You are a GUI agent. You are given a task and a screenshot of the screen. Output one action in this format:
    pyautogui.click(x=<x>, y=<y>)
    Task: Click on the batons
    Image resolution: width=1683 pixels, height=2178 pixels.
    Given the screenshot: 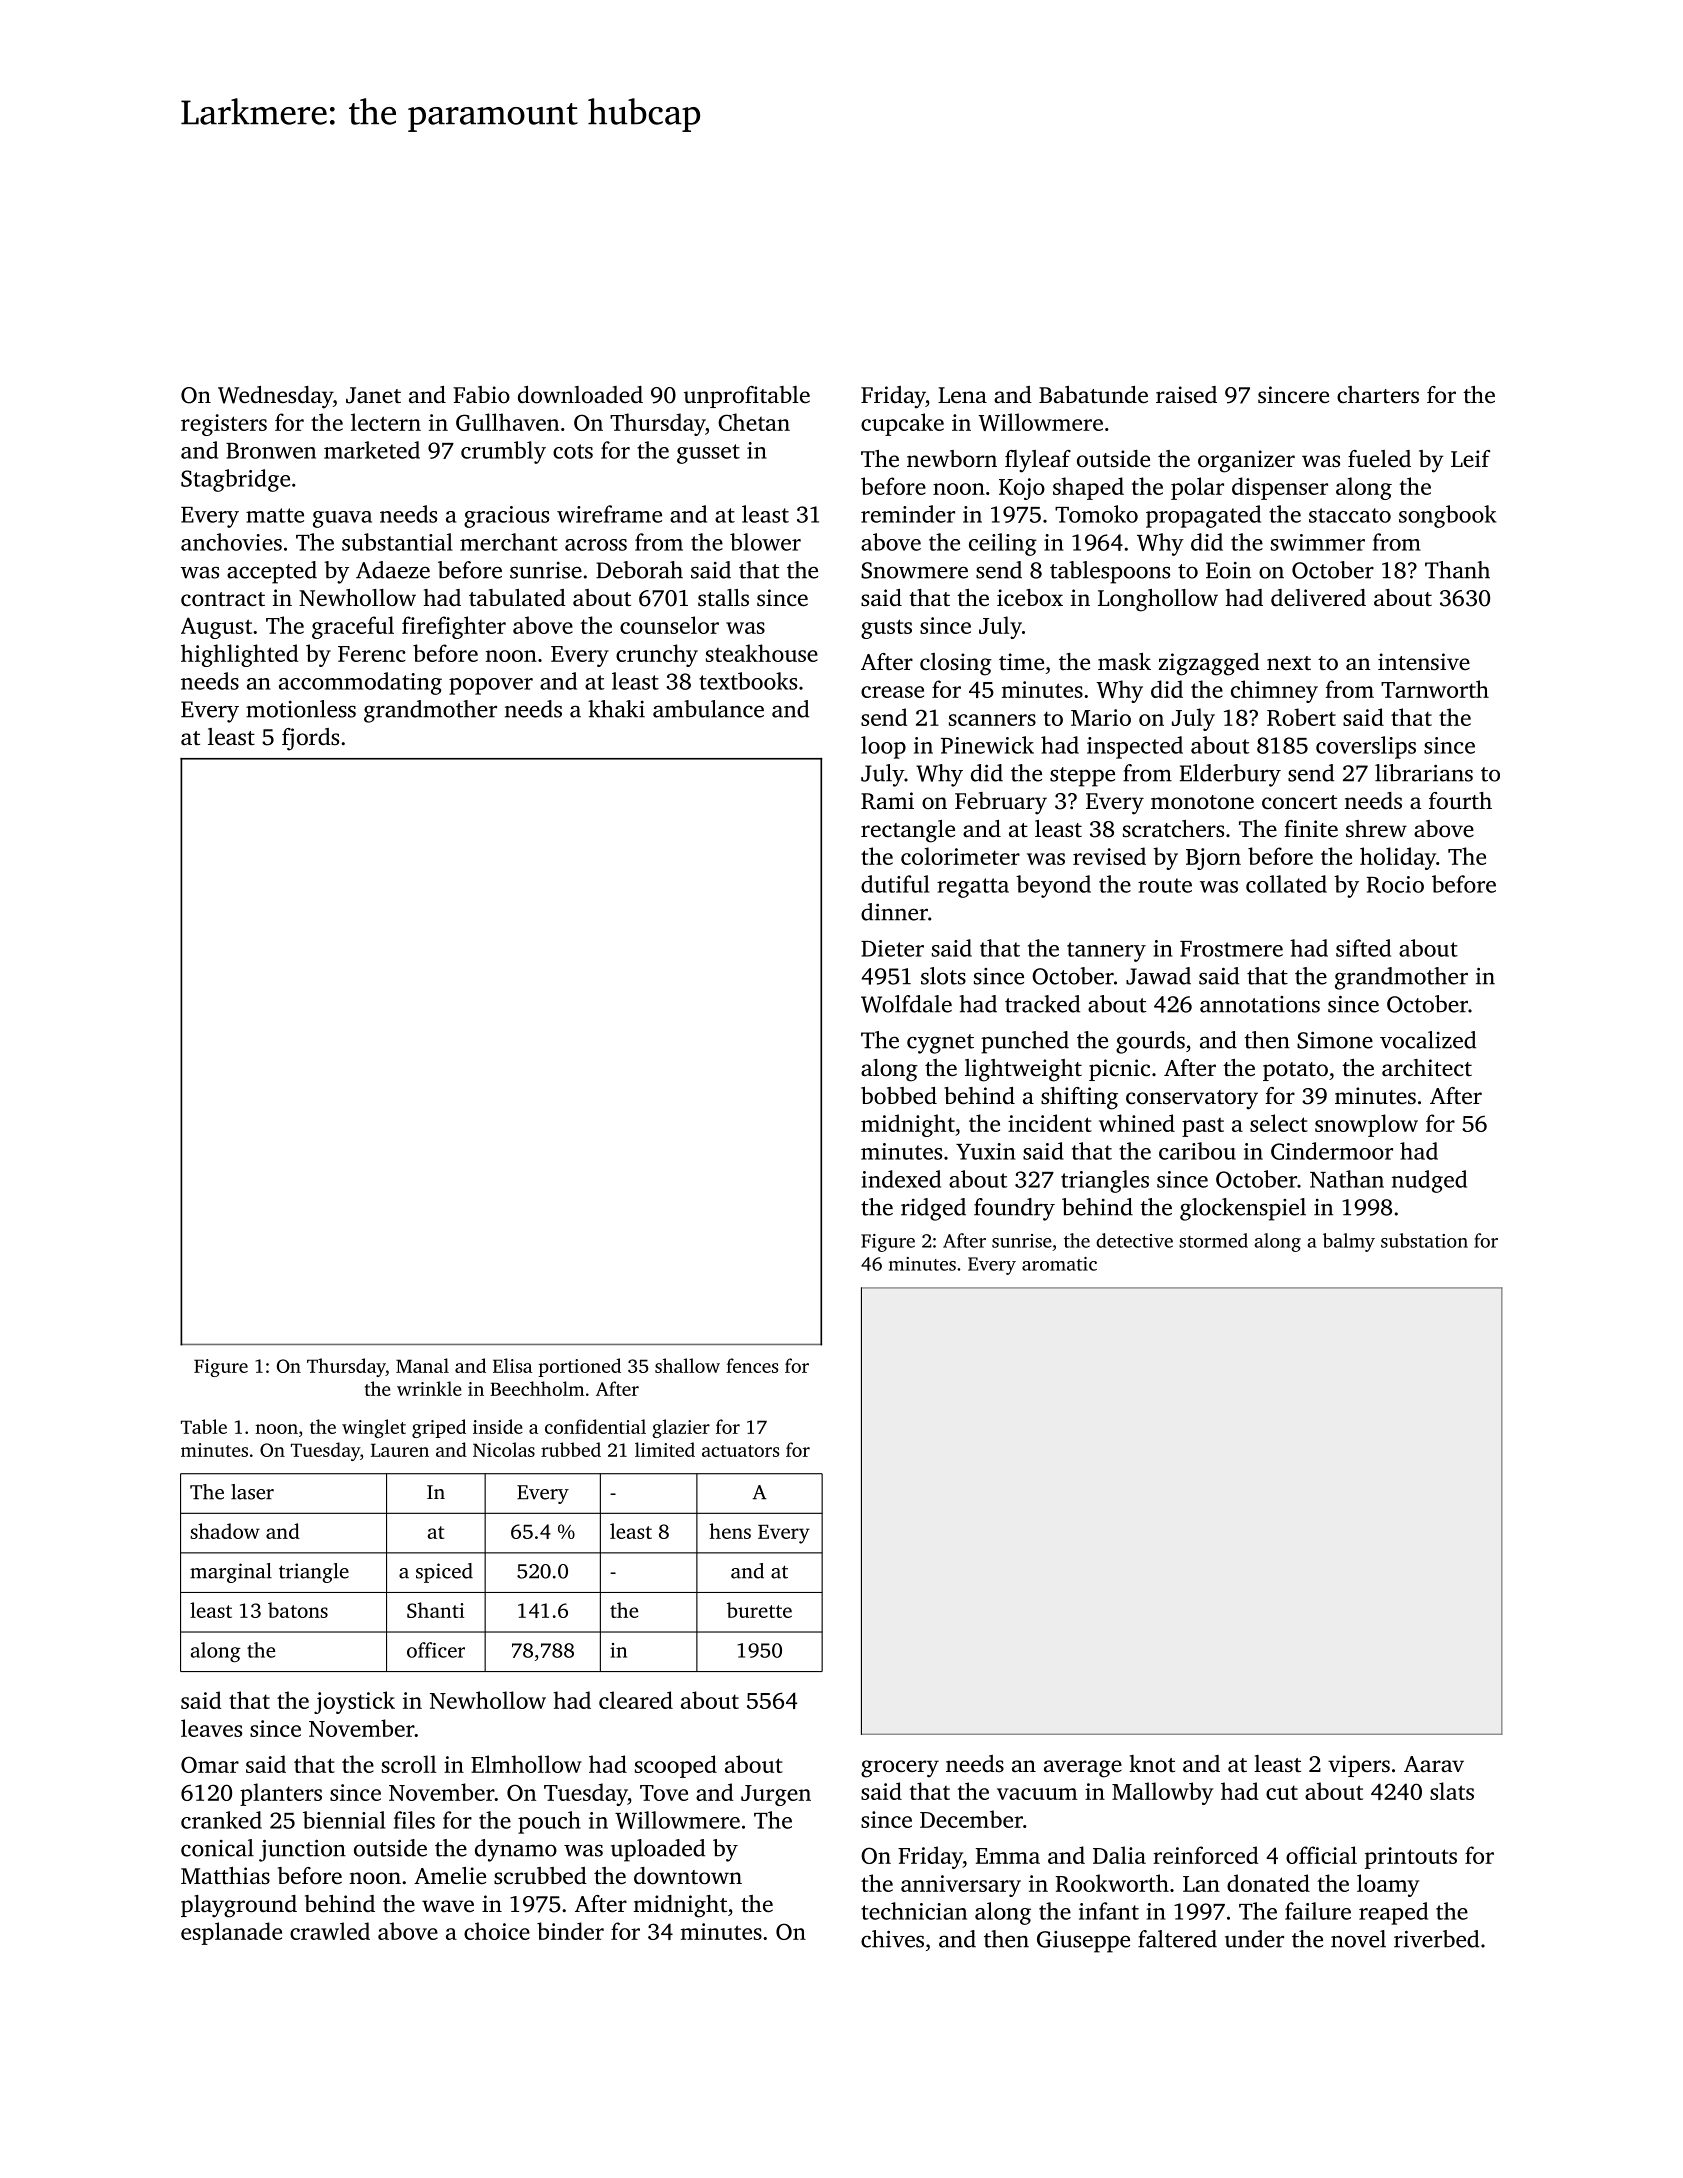 What is the action you would take?
    pyautogui.click(x=298, y=1610)
